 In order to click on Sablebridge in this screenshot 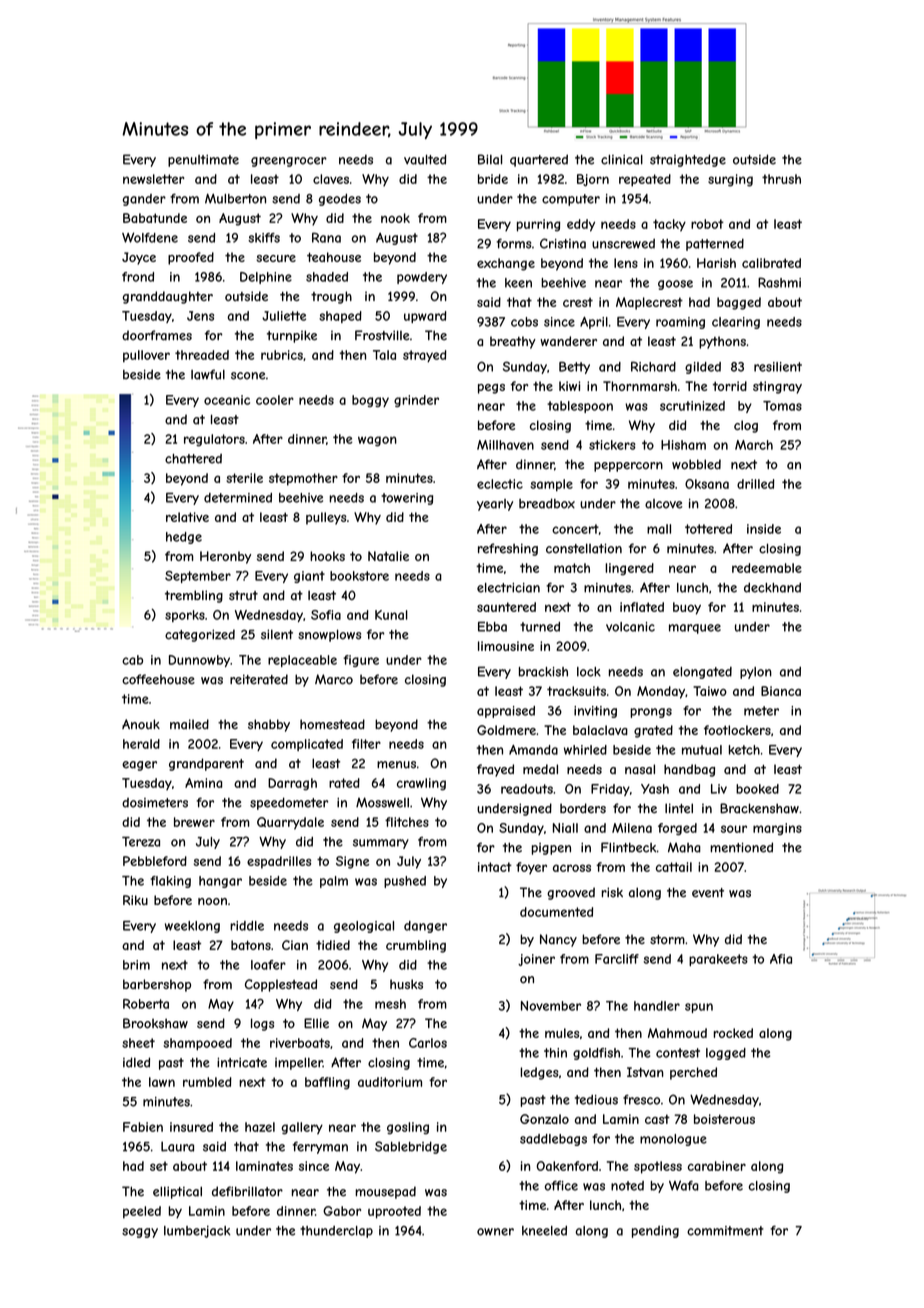, I will do `click(411, 1147)`.
